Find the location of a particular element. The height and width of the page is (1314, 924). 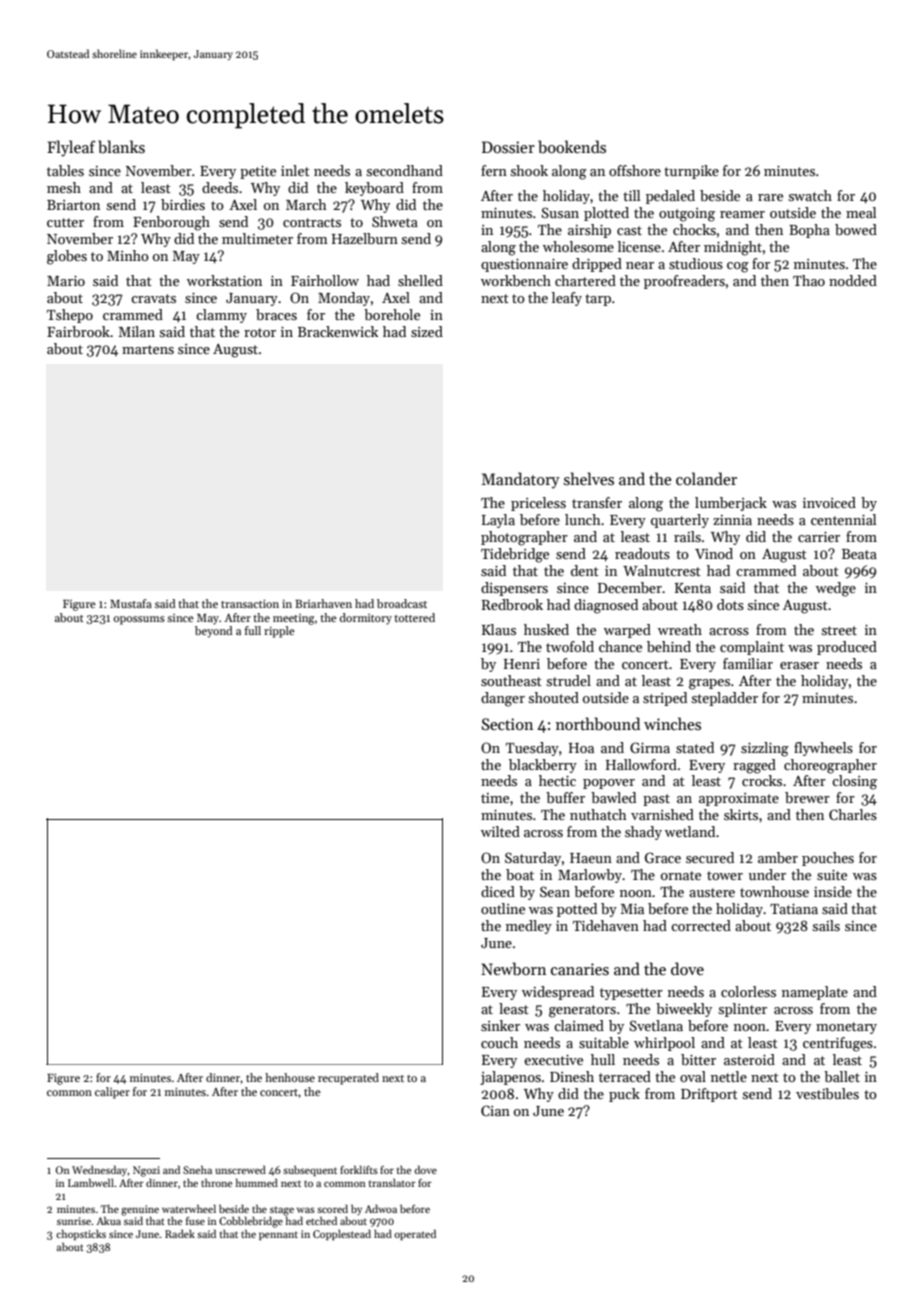

Thao is located at coordinates (809, 280).
